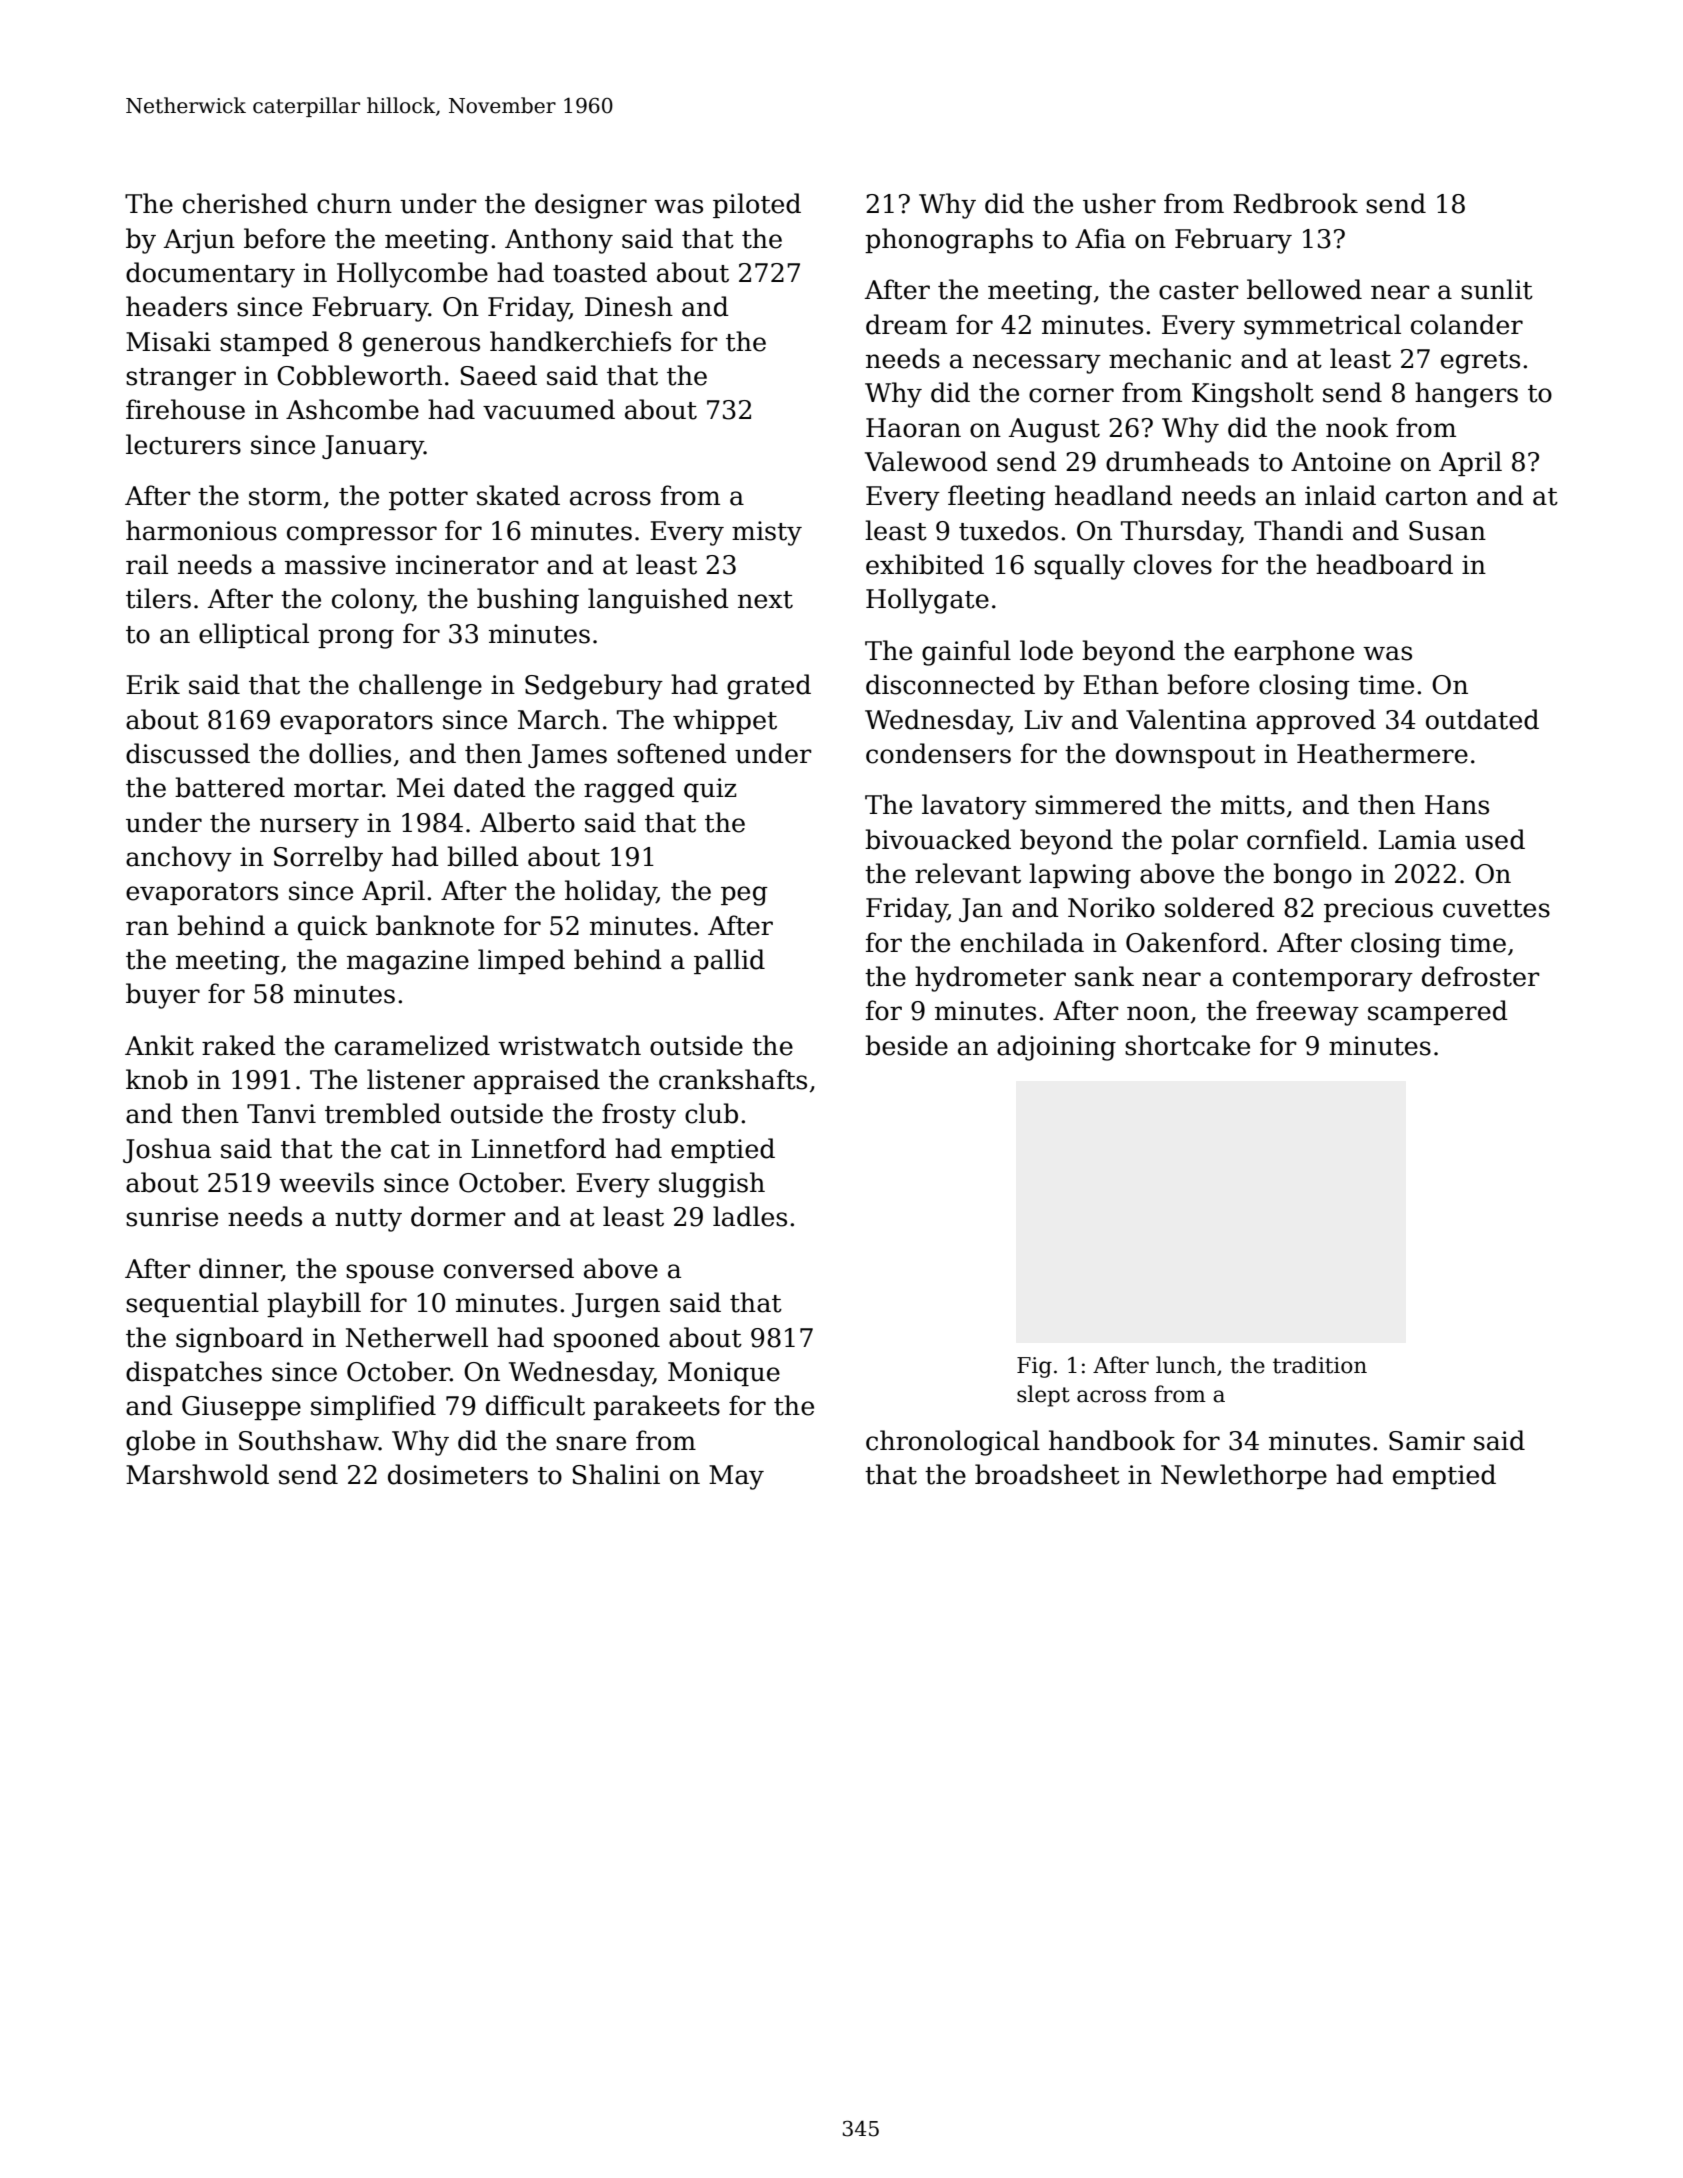  Describe the element at coordinates (1244, 1476) in the document. I see `Newlethorpe` at that location.
